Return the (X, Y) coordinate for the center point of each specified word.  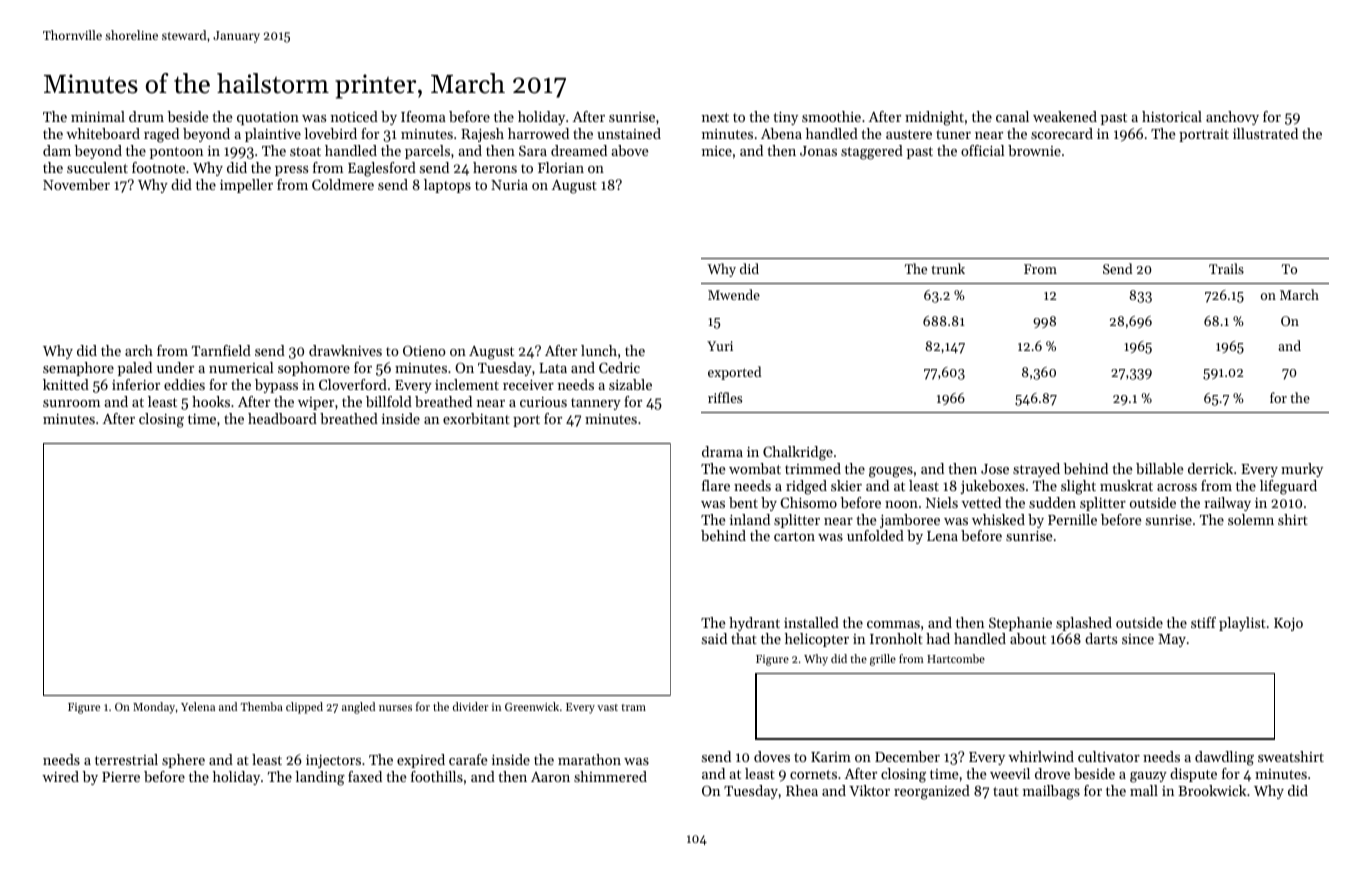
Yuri (720, 346)
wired (60, 776)
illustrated (1265, 133)
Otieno (424, 350)
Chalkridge (798, 453)
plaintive (273, 135)
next (715, 117)
